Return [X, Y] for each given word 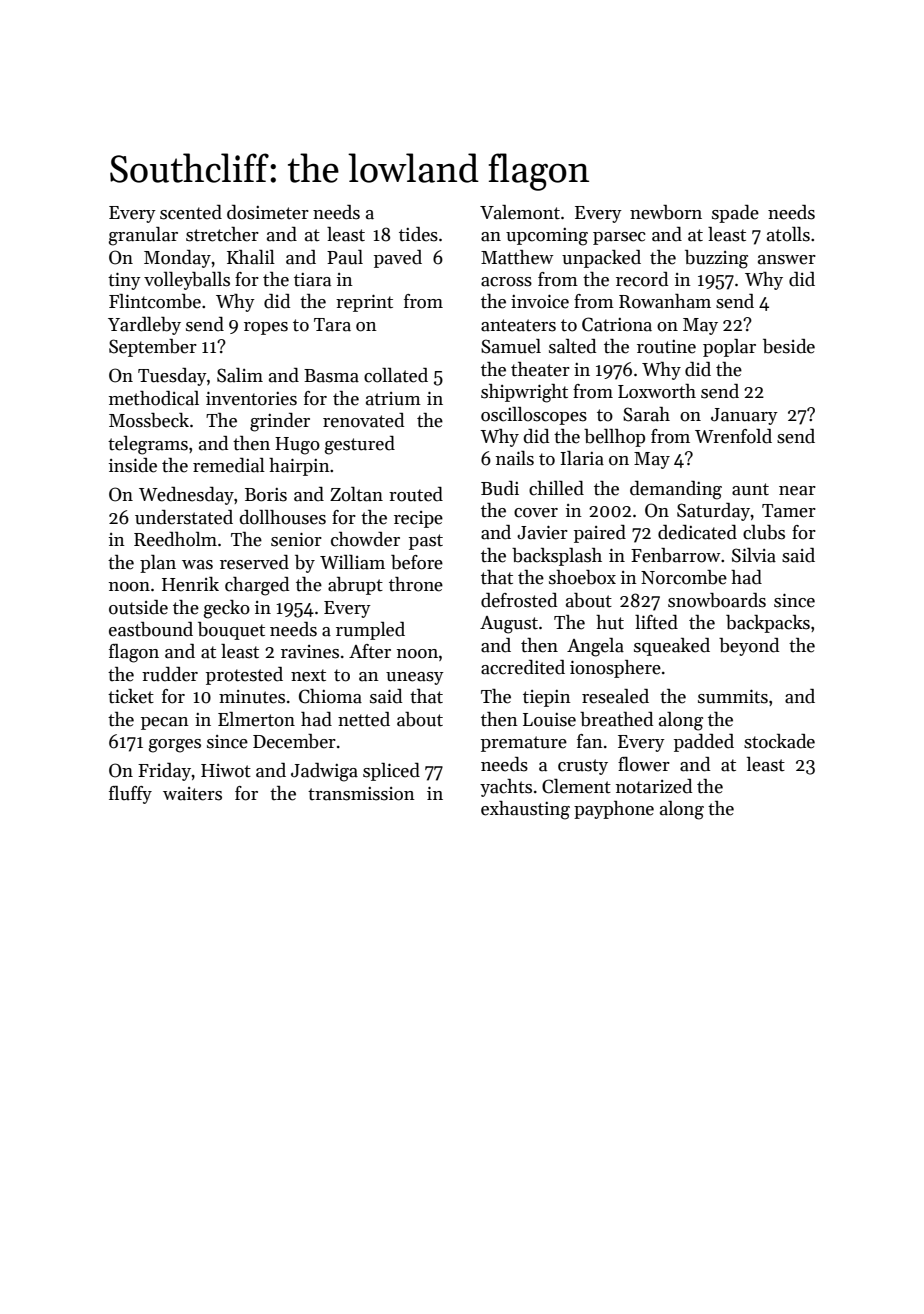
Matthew [517, 257]
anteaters [518, 325]
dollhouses [282, 517]
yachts [506, 788]
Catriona [617, 324]
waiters [192, 794]
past [426, 542]
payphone [614, 810]
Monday [177, 259]
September [153, 348]
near [797, 491]
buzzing [716, 259]
